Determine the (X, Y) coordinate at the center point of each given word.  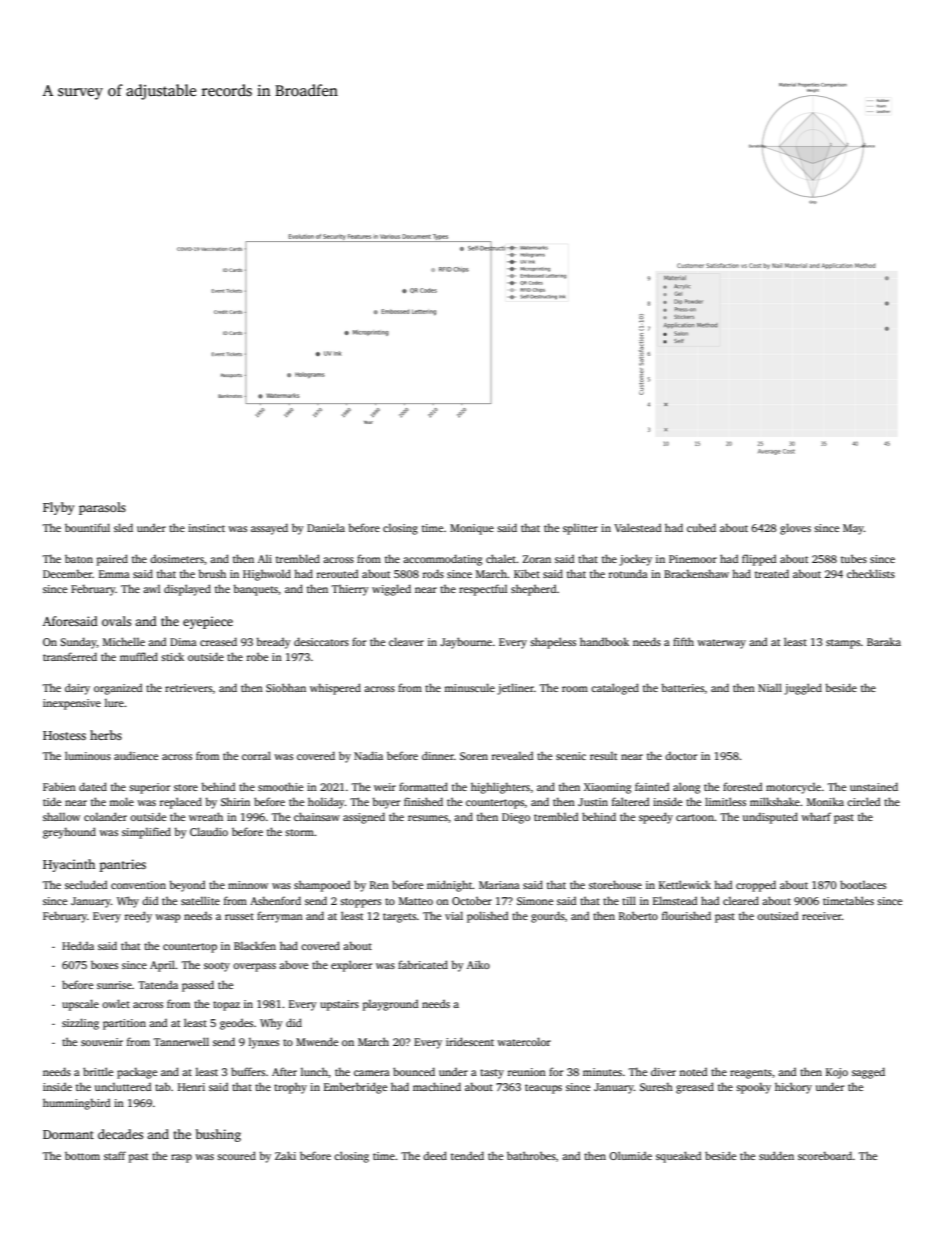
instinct (206, 528)
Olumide (630, 1155)
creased (218, 641)
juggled (803, 689)
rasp (181, 1158)
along (686, 788)
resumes (428, 818)
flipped (759, 560)
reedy (138, 917)
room (575, 689)
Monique (472, 529)
